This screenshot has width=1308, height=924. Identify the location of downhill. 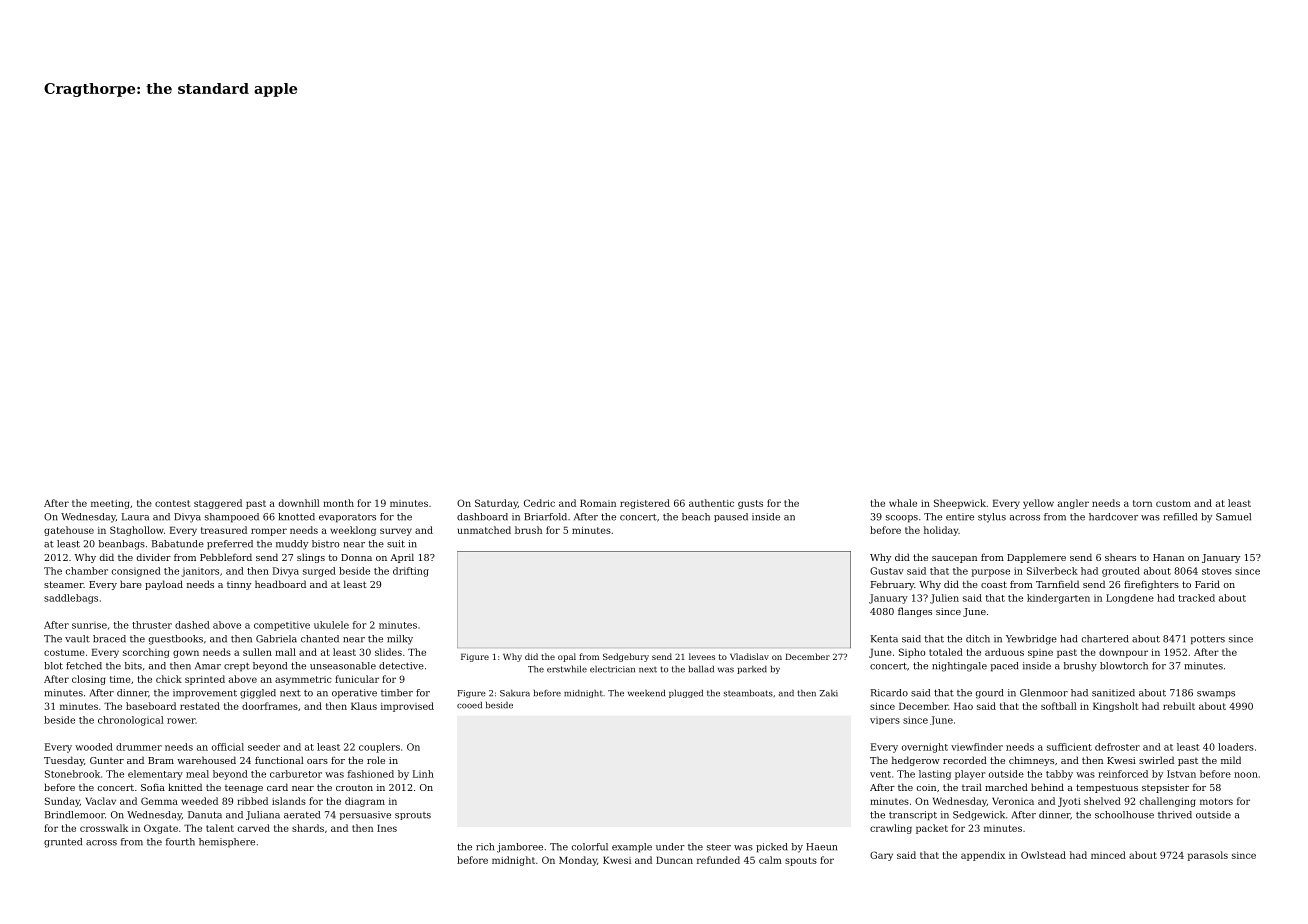
(299, 503).
